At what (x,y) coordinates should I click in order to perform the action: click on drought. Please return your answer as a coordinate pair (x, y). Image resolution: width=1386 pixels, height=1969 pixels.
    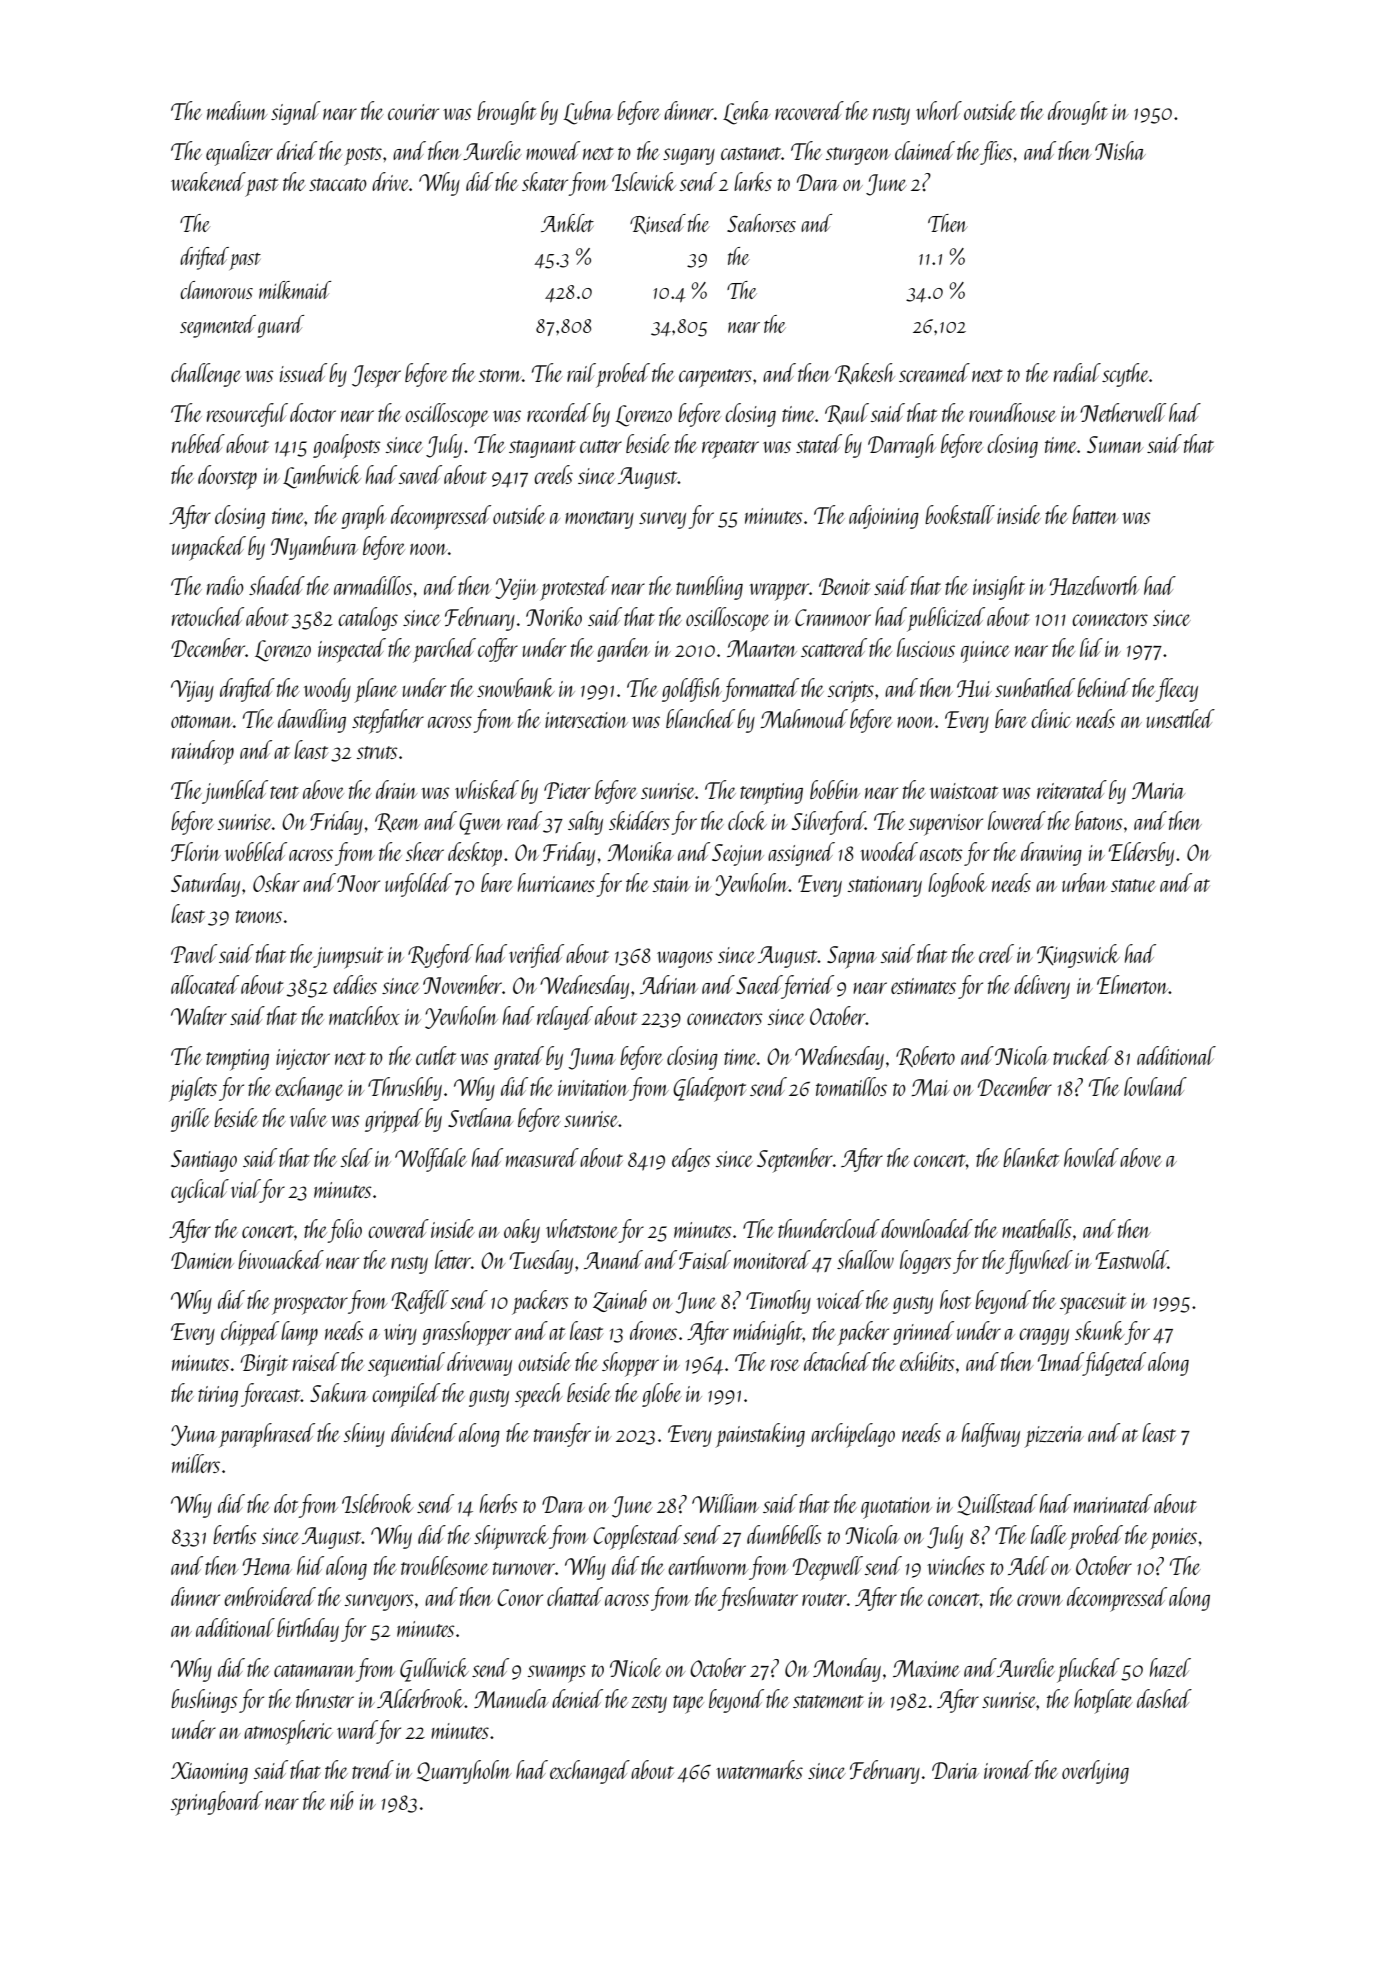
    Looking at the image, I should click on (1077, 113).
